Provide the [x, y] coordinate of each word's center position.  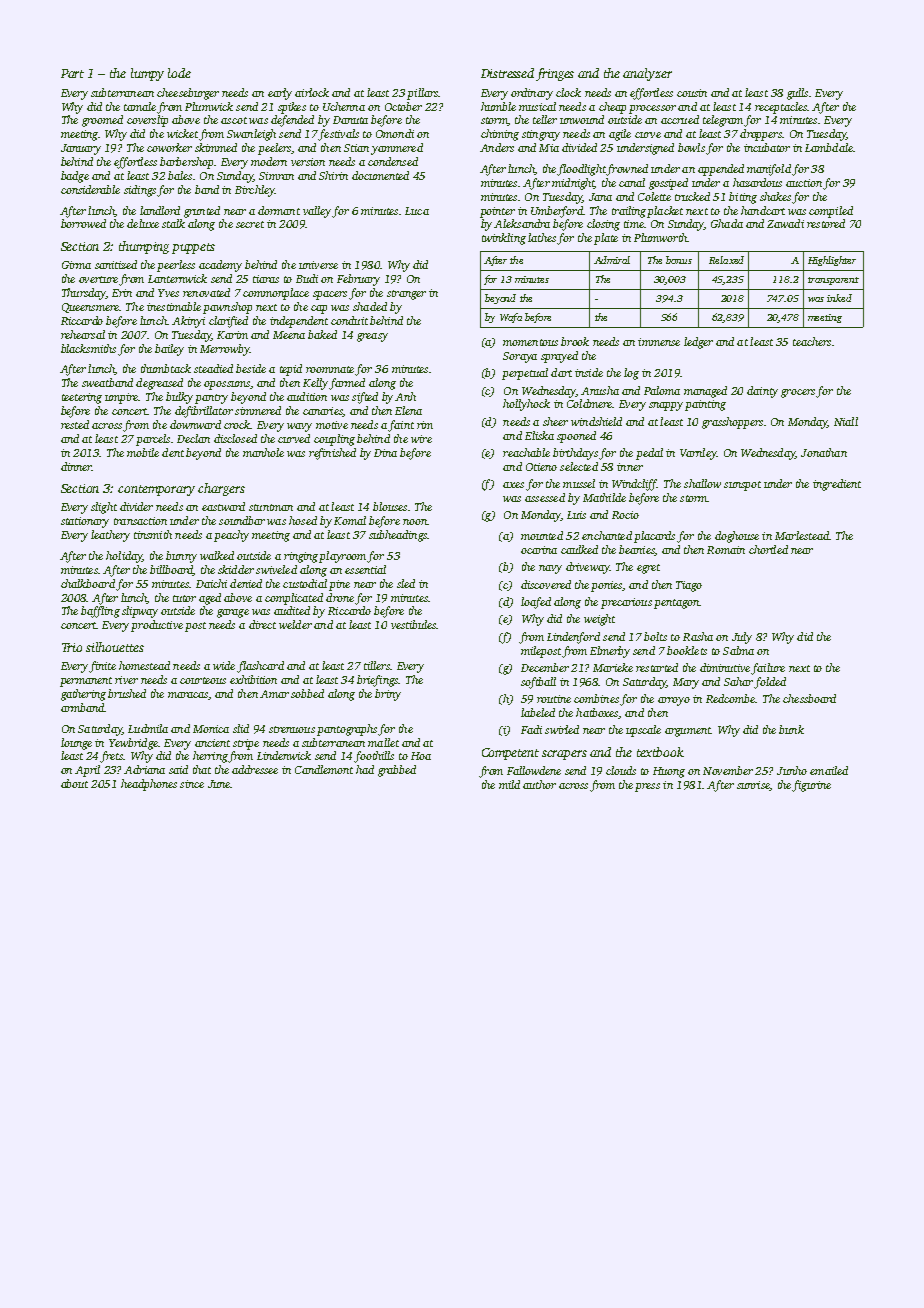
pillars [422, 94]
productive [157, 626]
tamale [140, 106]
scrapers [564, 755]
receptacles [781, 108]
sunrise [753, 785]
